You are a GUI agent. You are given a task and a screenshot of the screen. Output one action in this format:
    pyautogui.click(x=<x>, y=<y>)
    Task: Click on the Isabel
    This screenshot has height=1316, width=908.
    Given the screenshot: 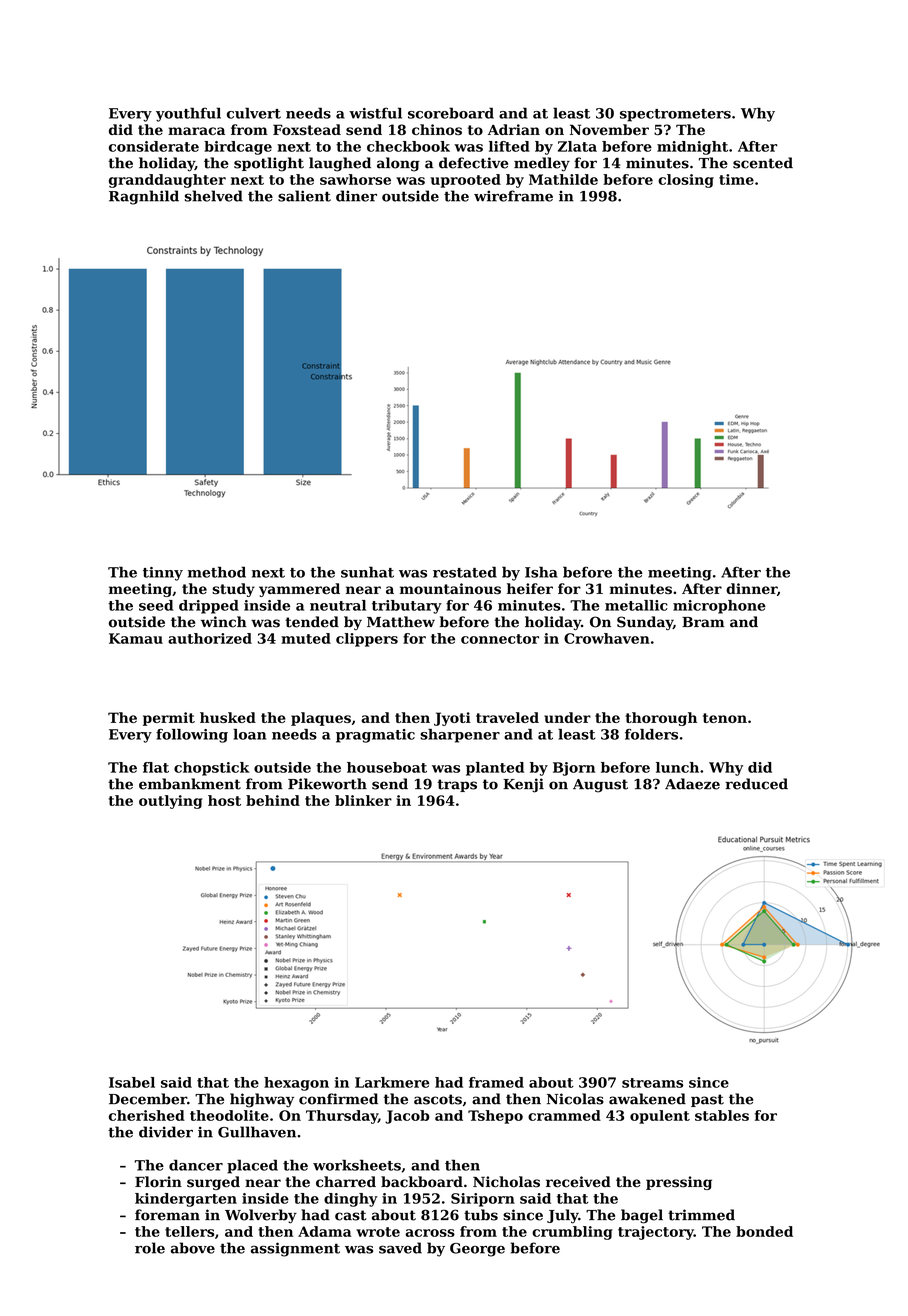 What is the action you would take?
    pyautogui.click(x=132, y=1082)
